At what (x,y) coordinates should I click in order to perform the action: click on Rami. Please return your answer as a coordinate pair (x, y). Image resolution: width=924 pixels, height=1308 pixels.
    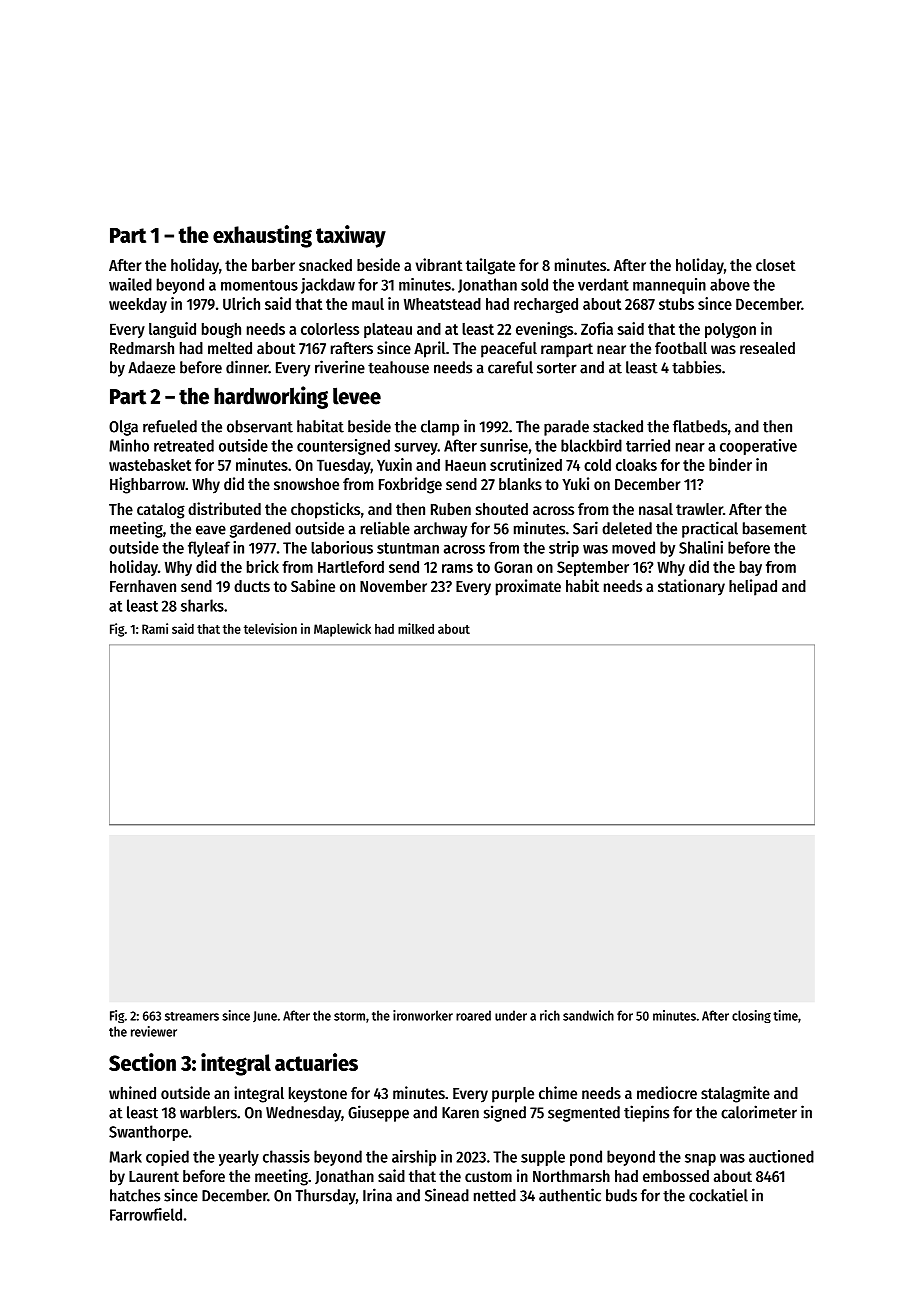
    Looking at the image, I should click on (155, 628).
